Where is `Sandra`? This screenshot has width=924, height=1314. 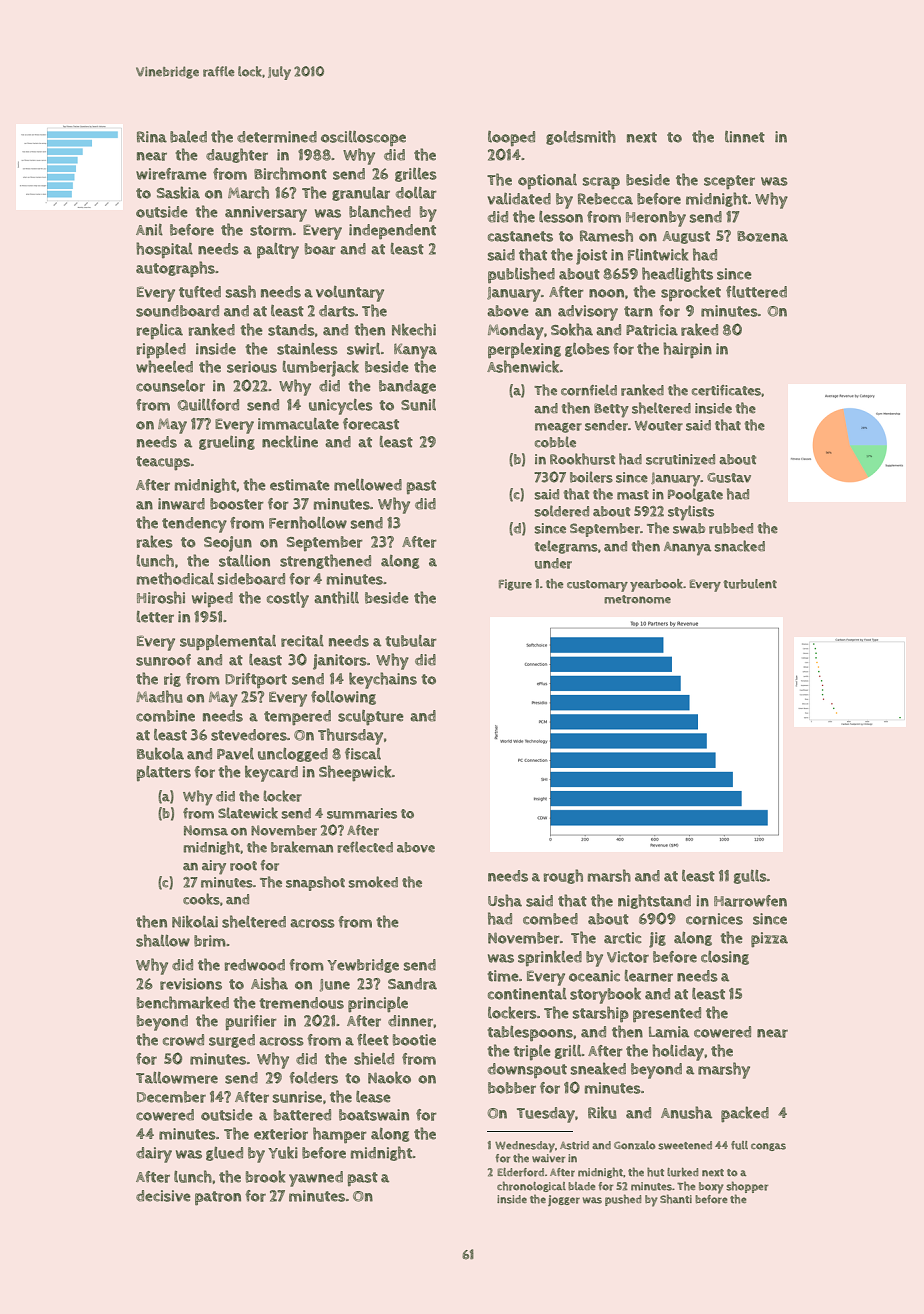
Sandra is located at coordinates (412, 984).
